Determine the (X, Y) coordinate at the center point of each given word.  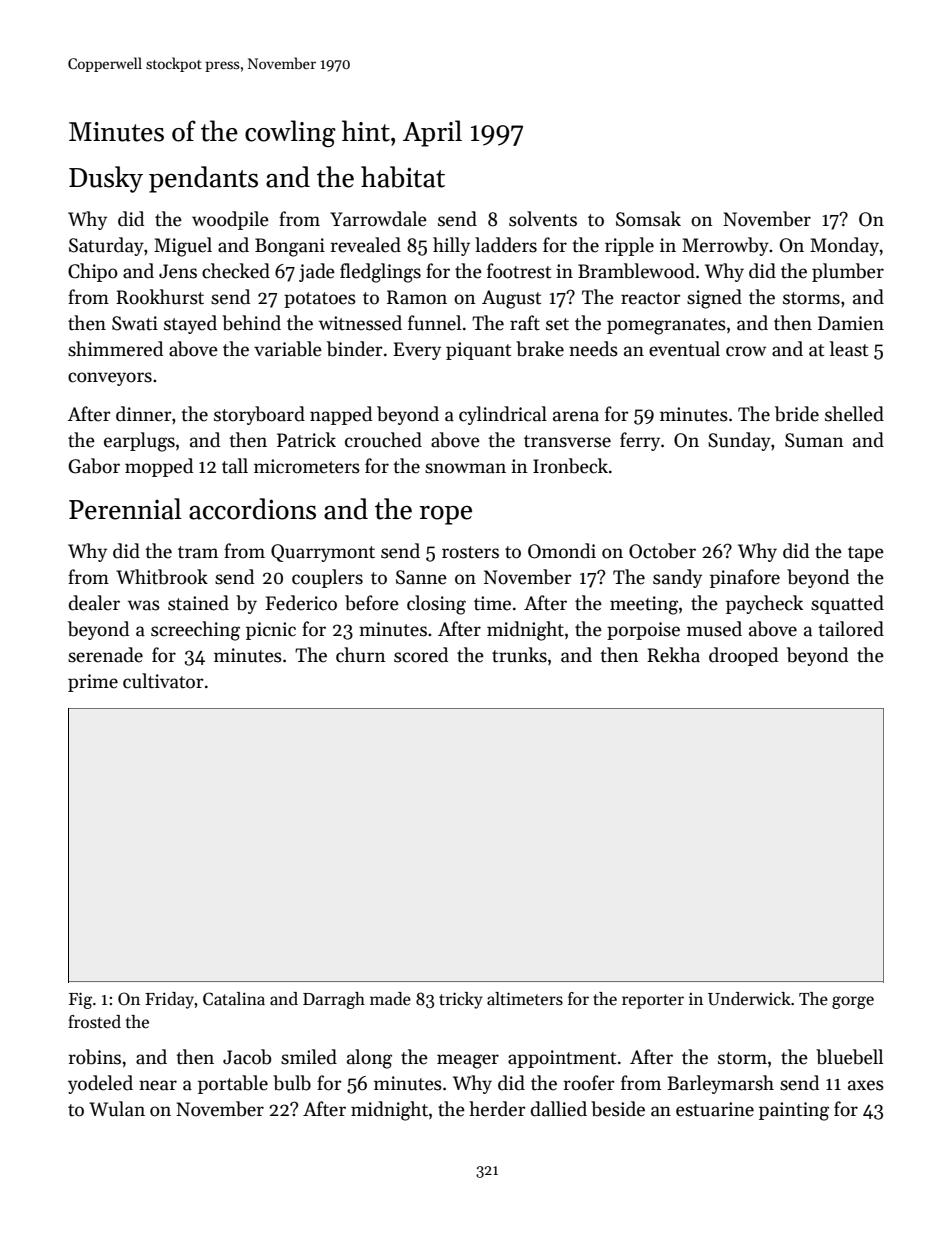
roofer (589, 1083)
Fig (80, 1000)
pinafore (745, 578)
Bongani (290, 247)
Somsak (648, 219)
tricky (461, 1000)
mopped (159, 467)
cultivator (163, 681)
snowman (465, 468)
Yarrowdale (378, 219)
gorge (853, 1002)
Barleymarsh (720, 1084)
